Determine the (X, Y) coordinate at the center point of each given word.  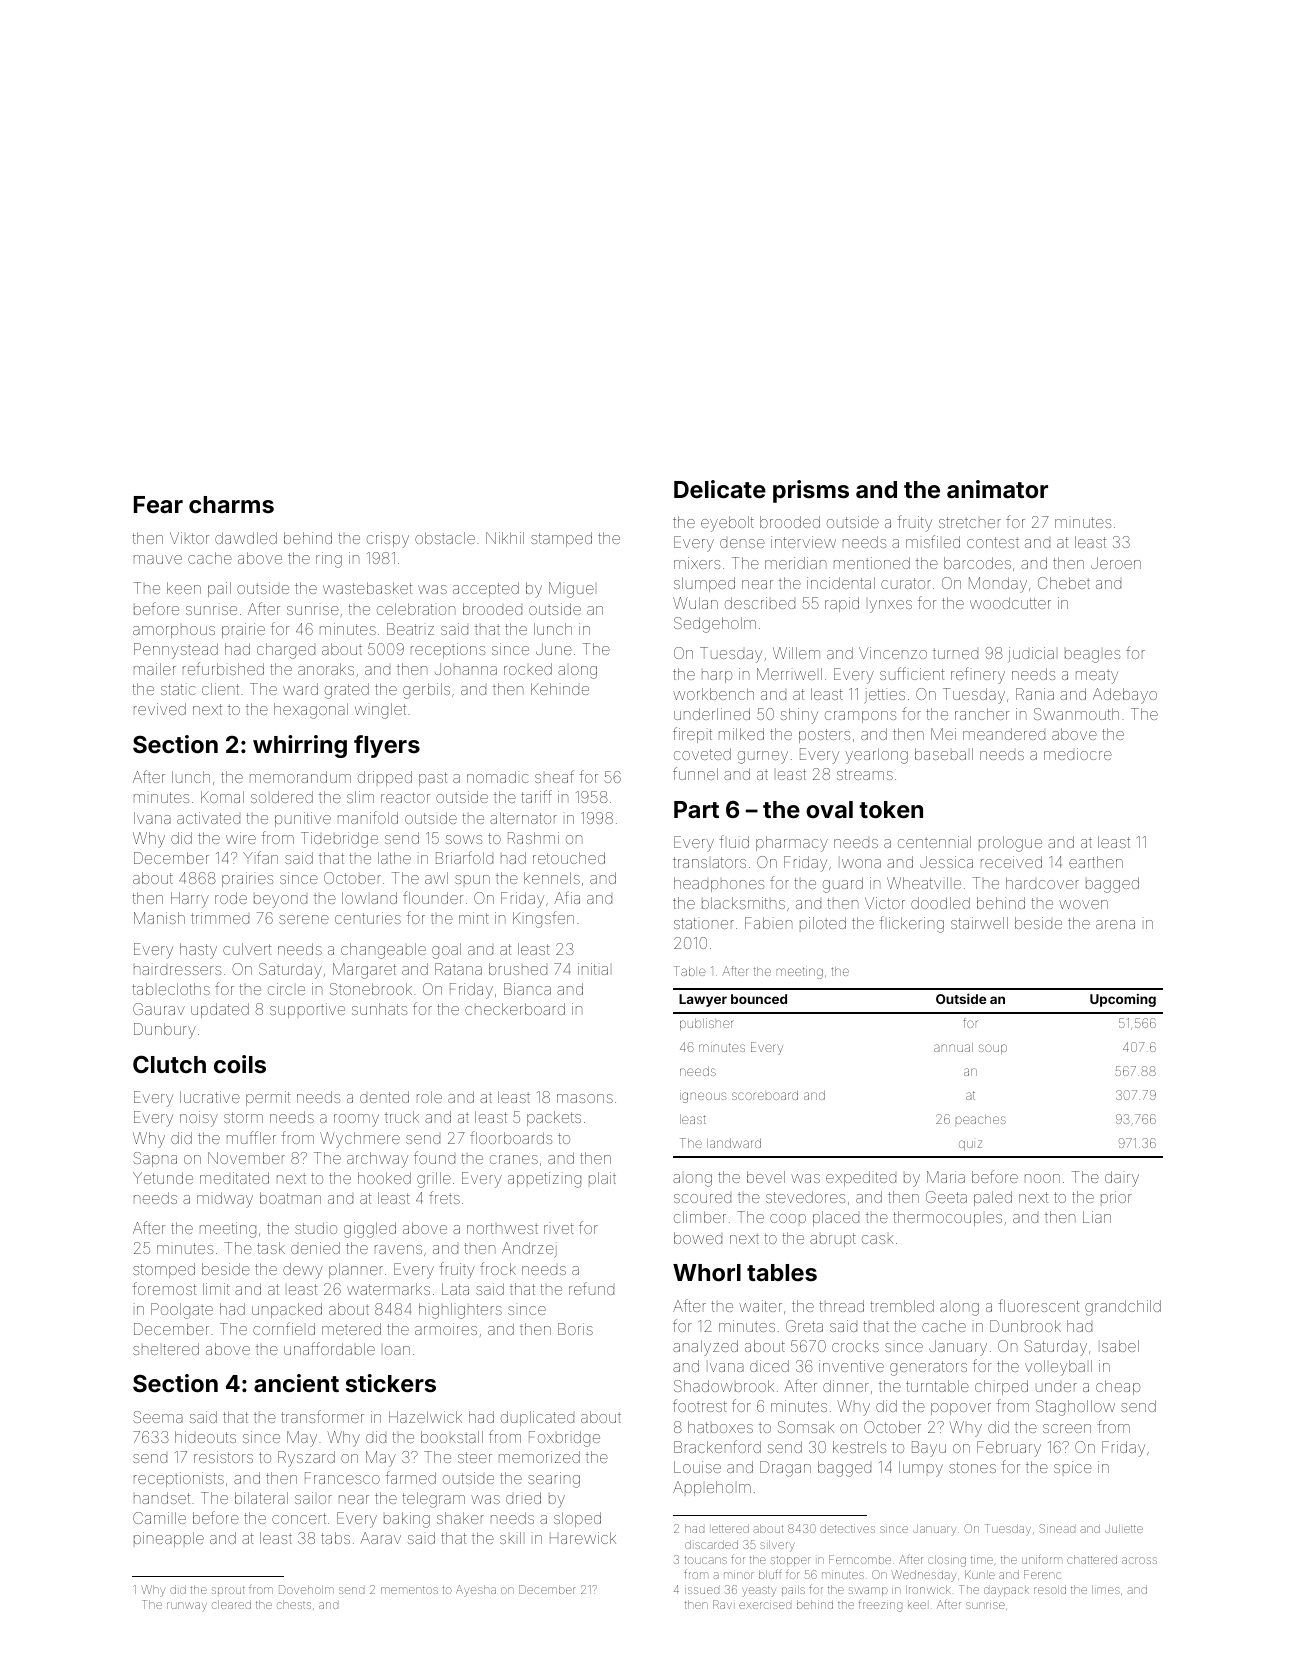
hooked (384, 1178)
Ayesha (476, 1591)
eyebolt (727, 524)
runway (187, 1607)
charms (231, 504)
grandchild (1123, 1308)
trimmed (220, 918)
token (891, 809)
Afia (567, 897)
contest (993, 542)
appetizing (544, 1180)
